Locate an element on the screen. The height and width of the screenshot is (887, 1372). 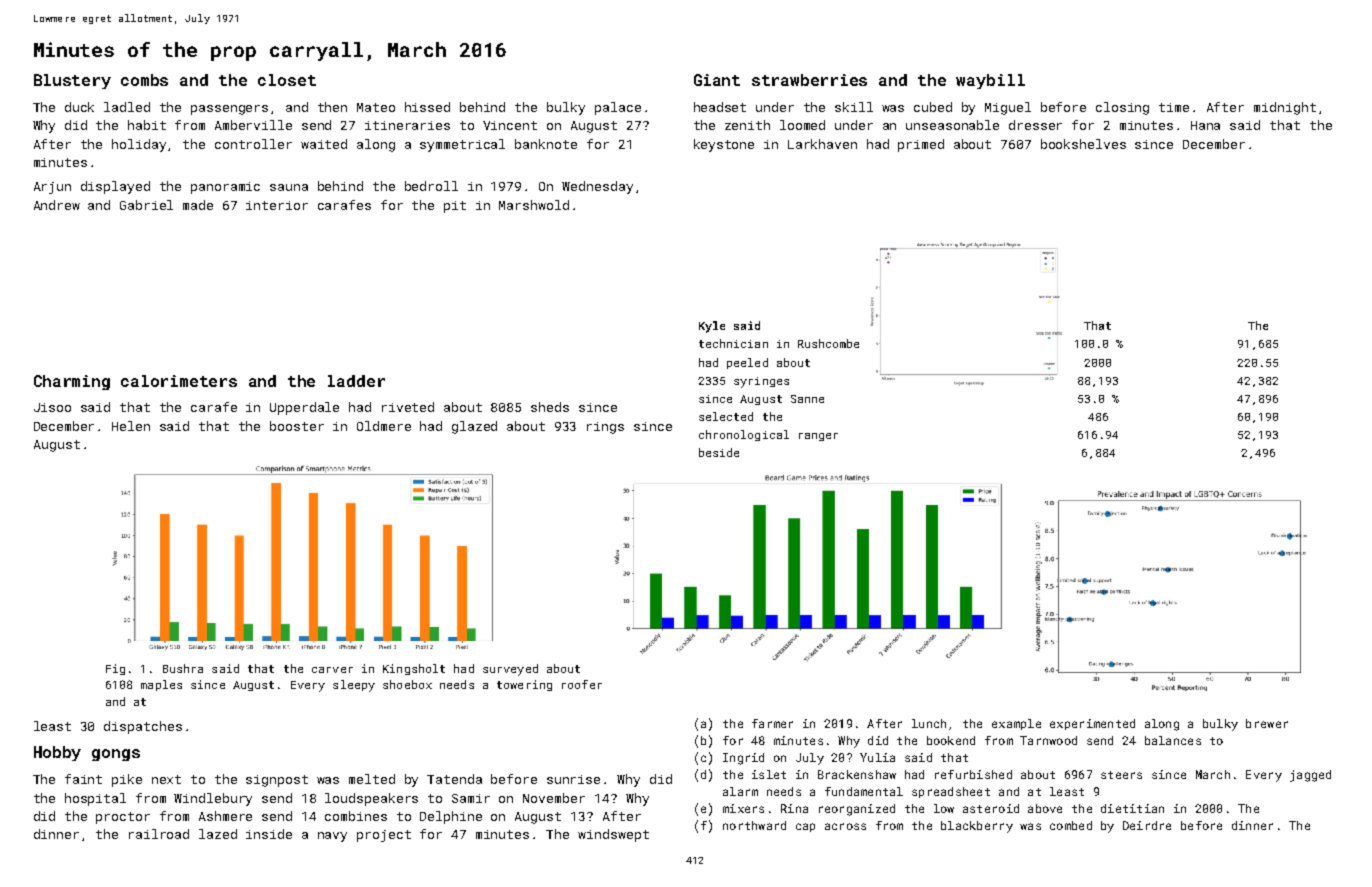
Hobby is located at coordinates (57, 753).
